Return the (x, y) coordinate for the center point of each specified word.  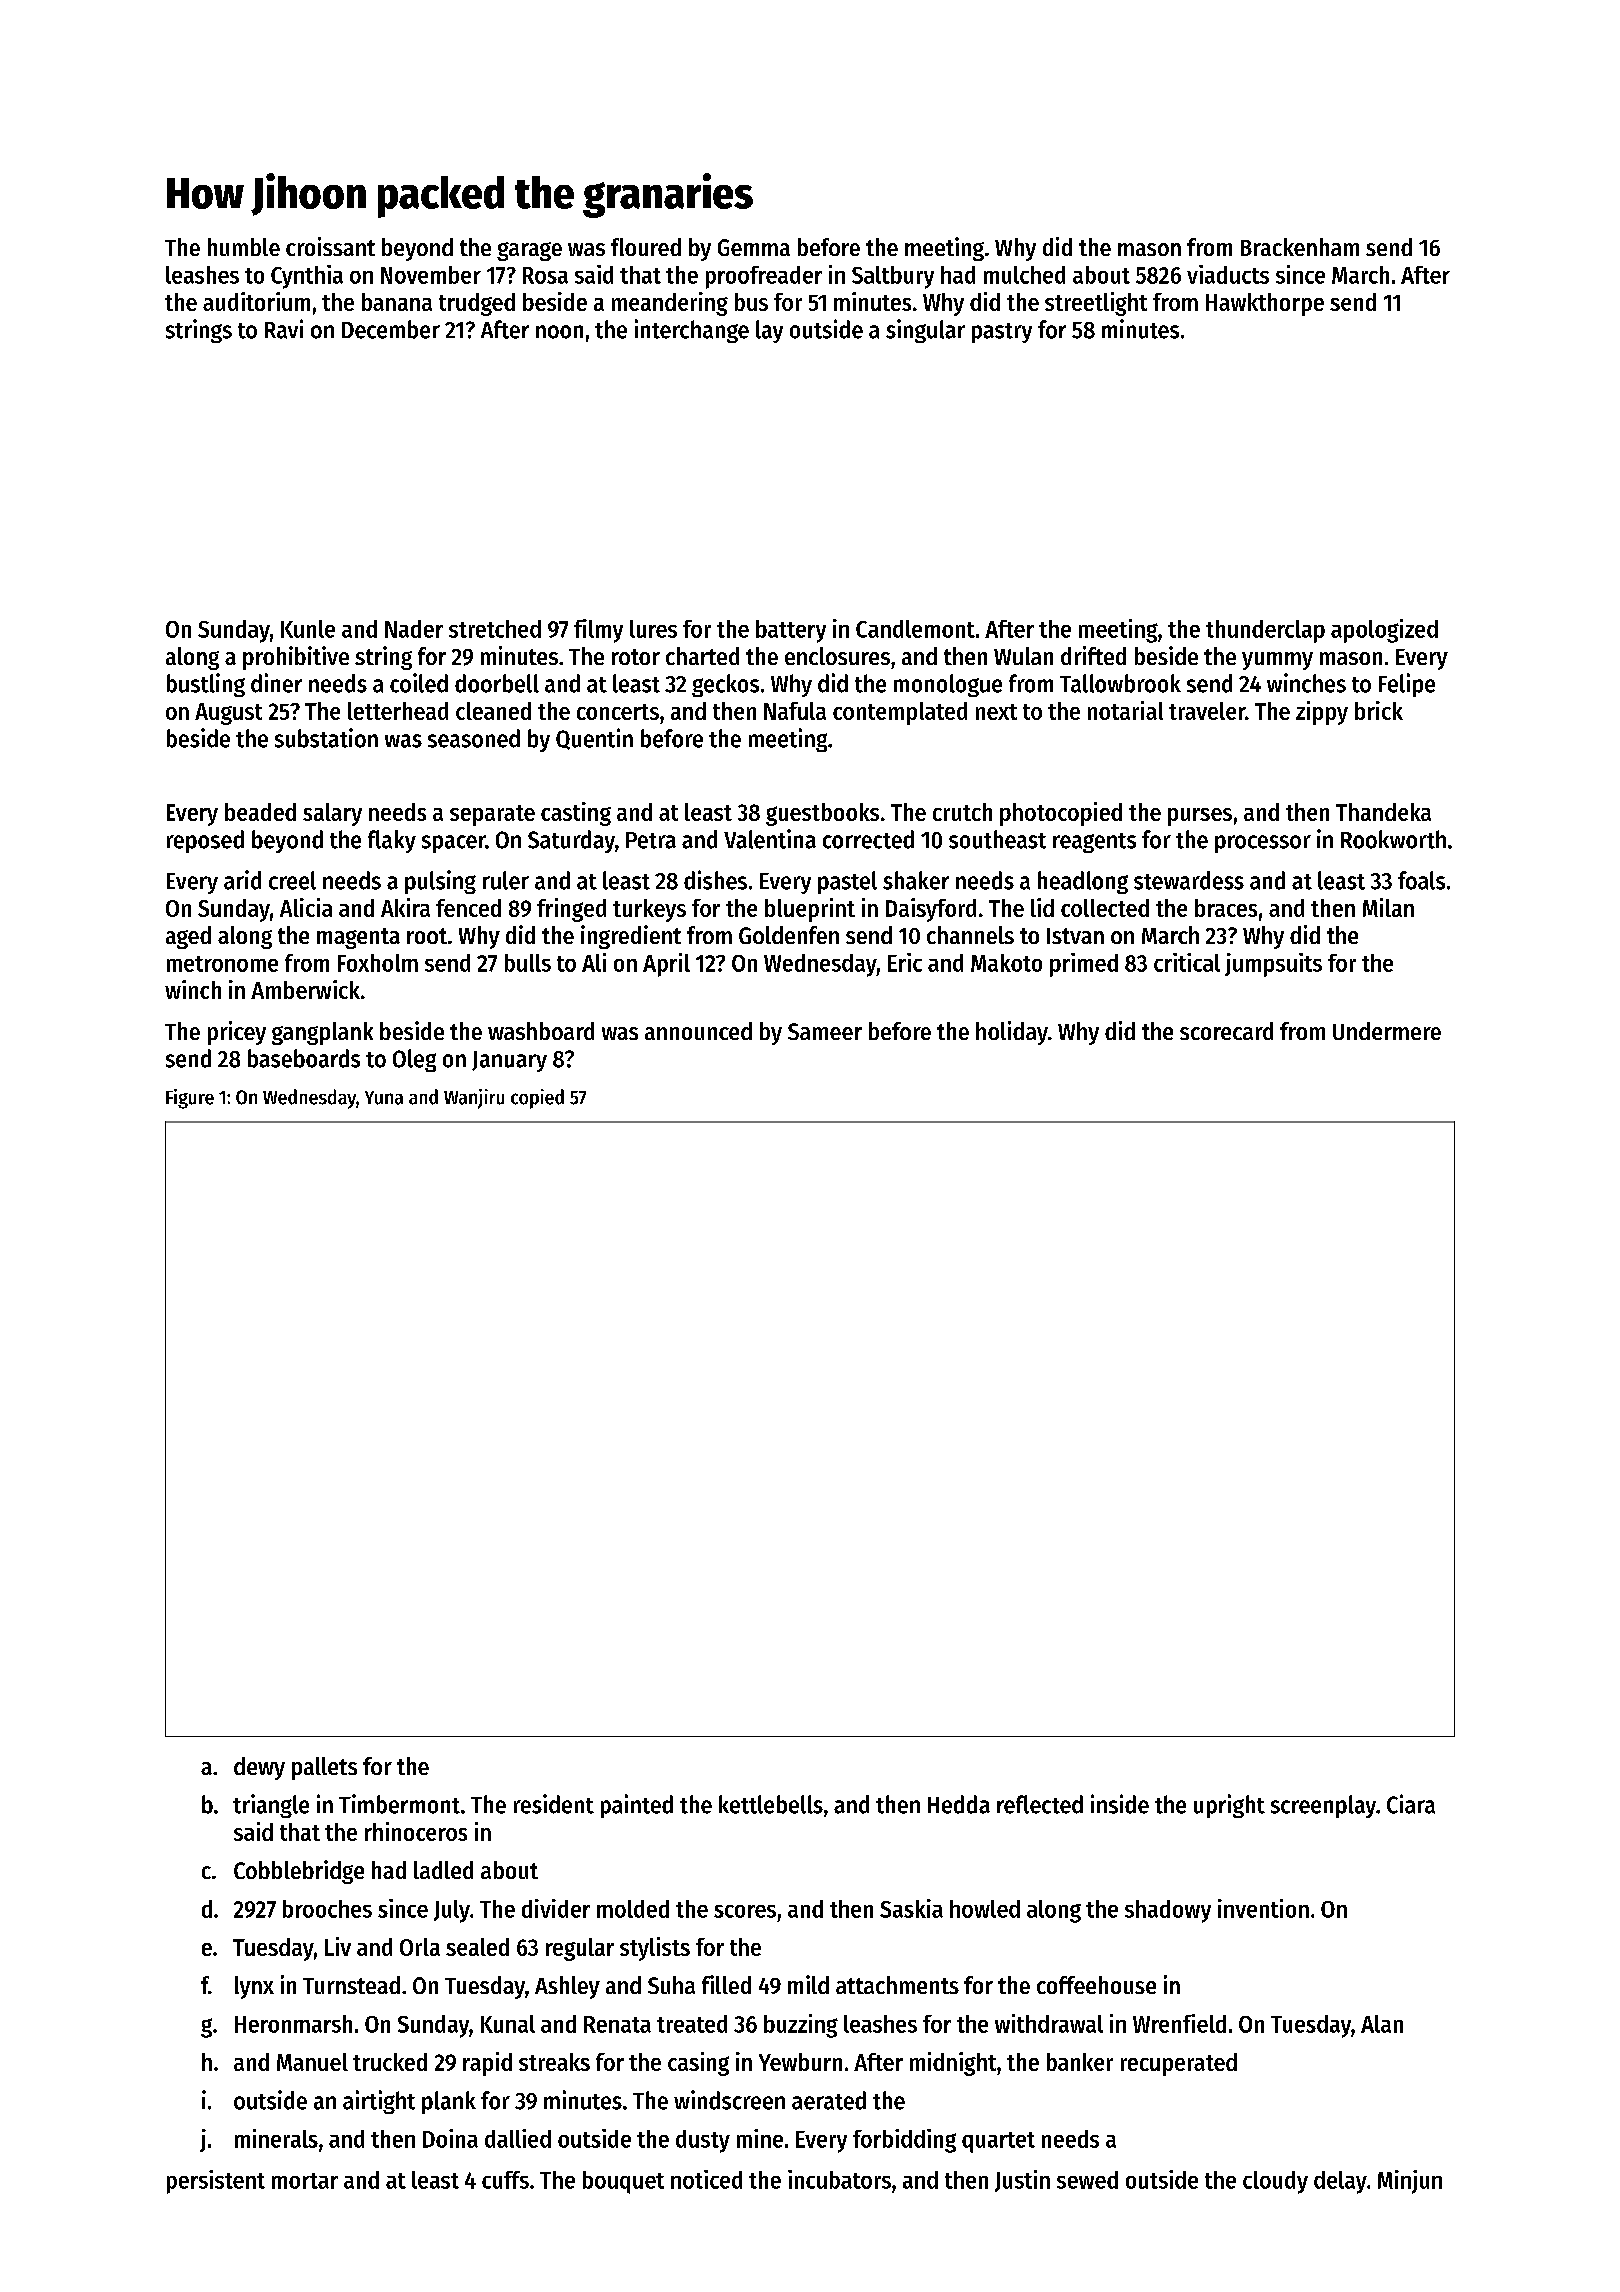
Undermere (1387, 1031)
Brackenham (1300, 247)
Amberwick (305, 989)
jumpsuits (1273, 965)
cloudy (1275, 2182)
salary (332, 814)
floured (646, 247)
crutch (962, 812)
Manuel (312, 2062)
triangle (271, 1806)
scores (745, 1911)
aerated (829, 2100)
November (431, 275)
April (666, 965)
